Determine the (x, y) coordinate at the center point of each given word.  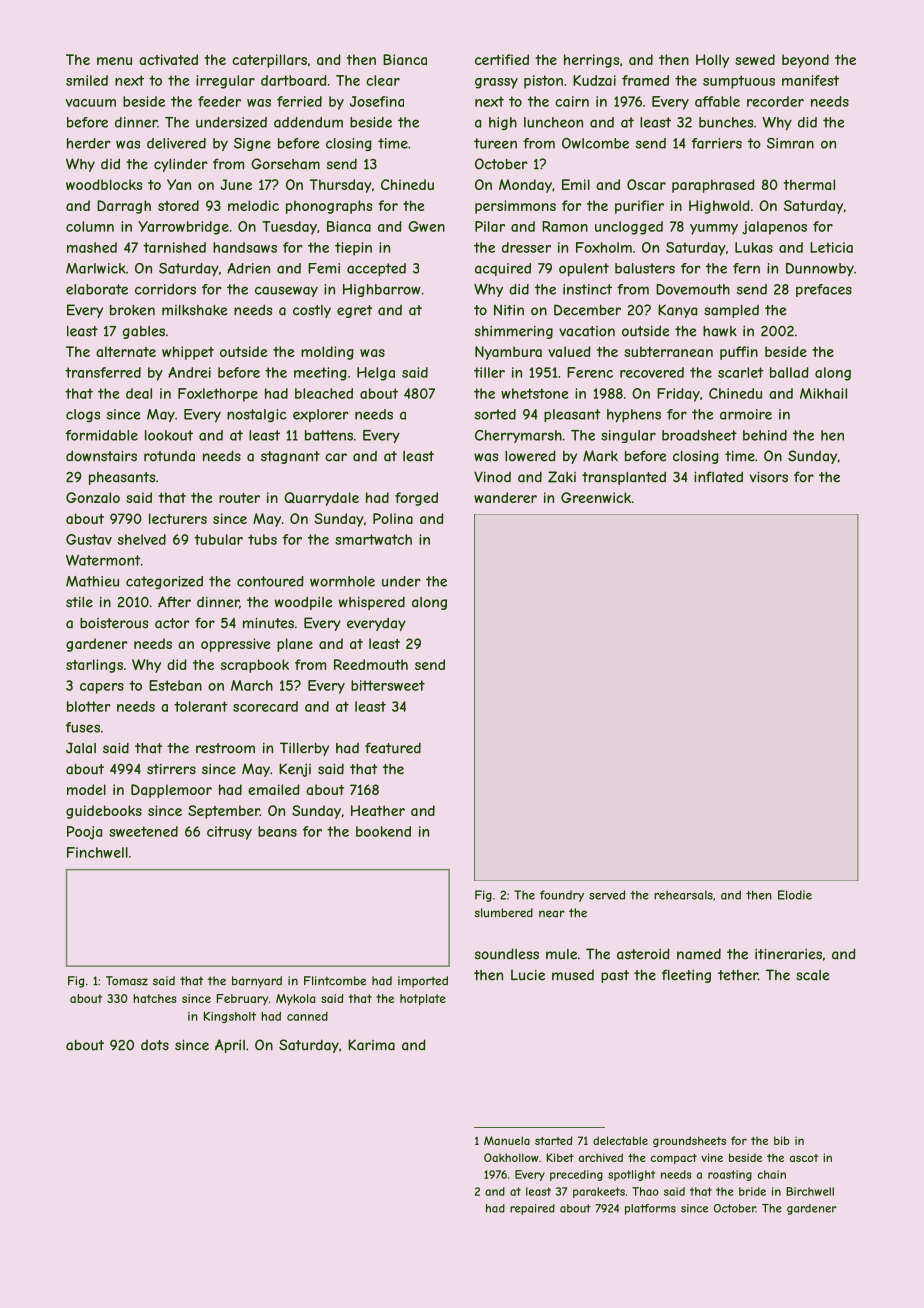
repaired (532, 1209)
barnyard (257, 982)
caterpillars (269, 61)
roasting (730, 1175)
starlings (94, 666)
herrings (591, 61)
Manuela (507, 1140)
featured (393, 748)
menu (114, 61)
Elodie (795, 895)
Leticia (831, 247)
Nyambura (508, 353)
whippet (188, 353)
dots (155, 1045)
